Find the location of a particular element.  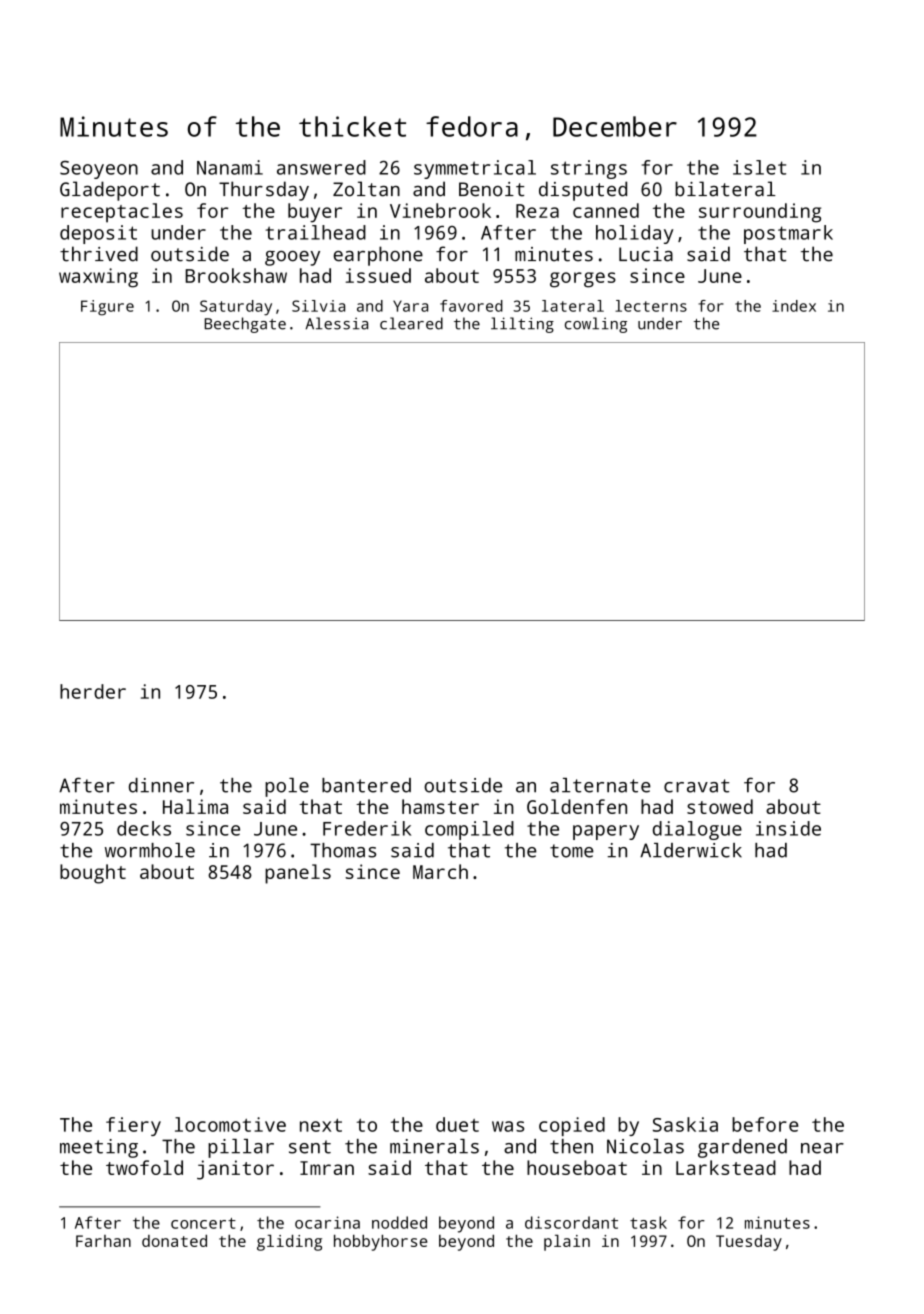

Nanami is located at coordinates (230, 167).
